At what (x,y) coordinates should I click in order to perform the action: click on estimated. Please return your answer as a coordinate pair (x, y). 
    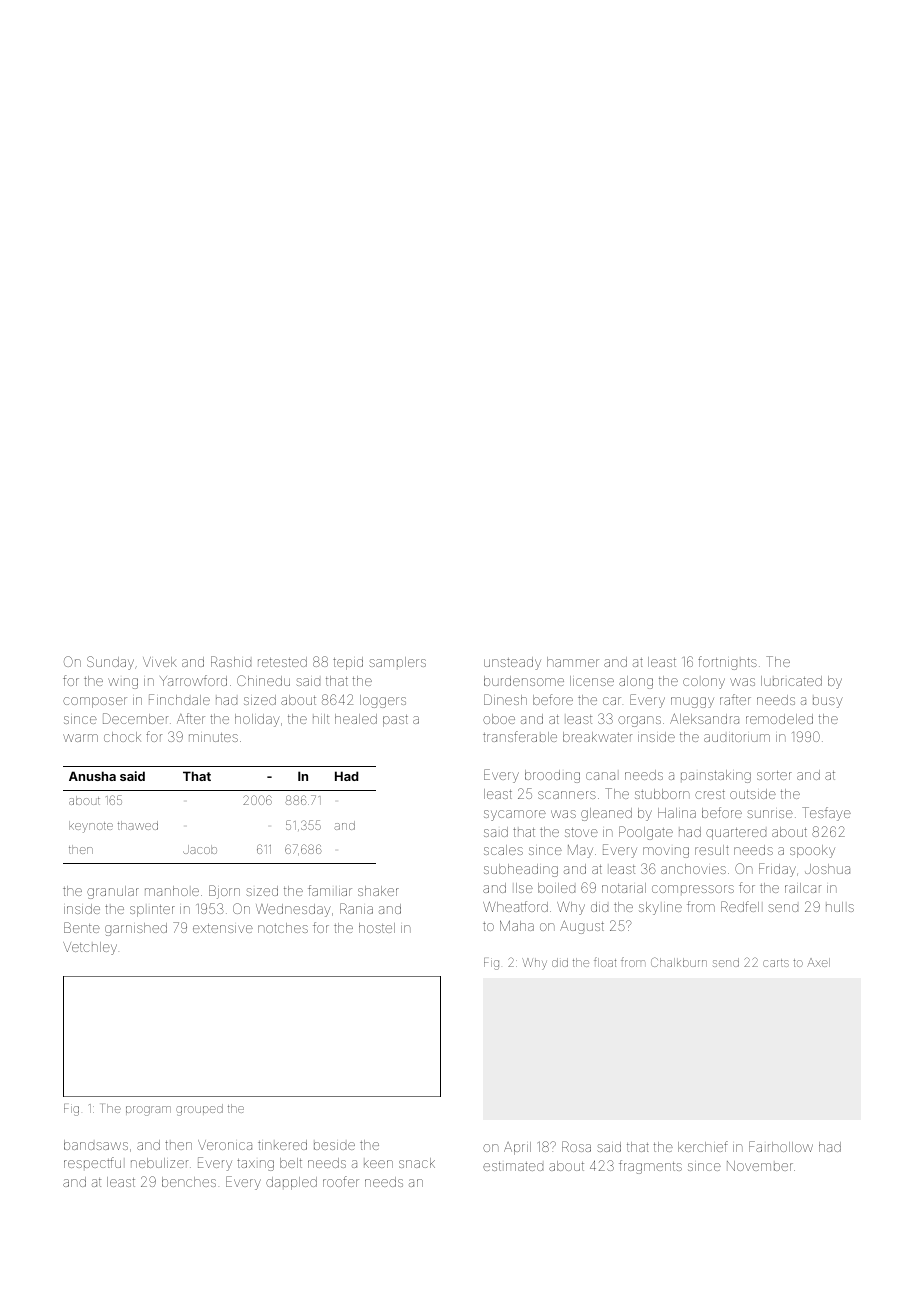
    Looking at the image, I should click on (513, 1166).
